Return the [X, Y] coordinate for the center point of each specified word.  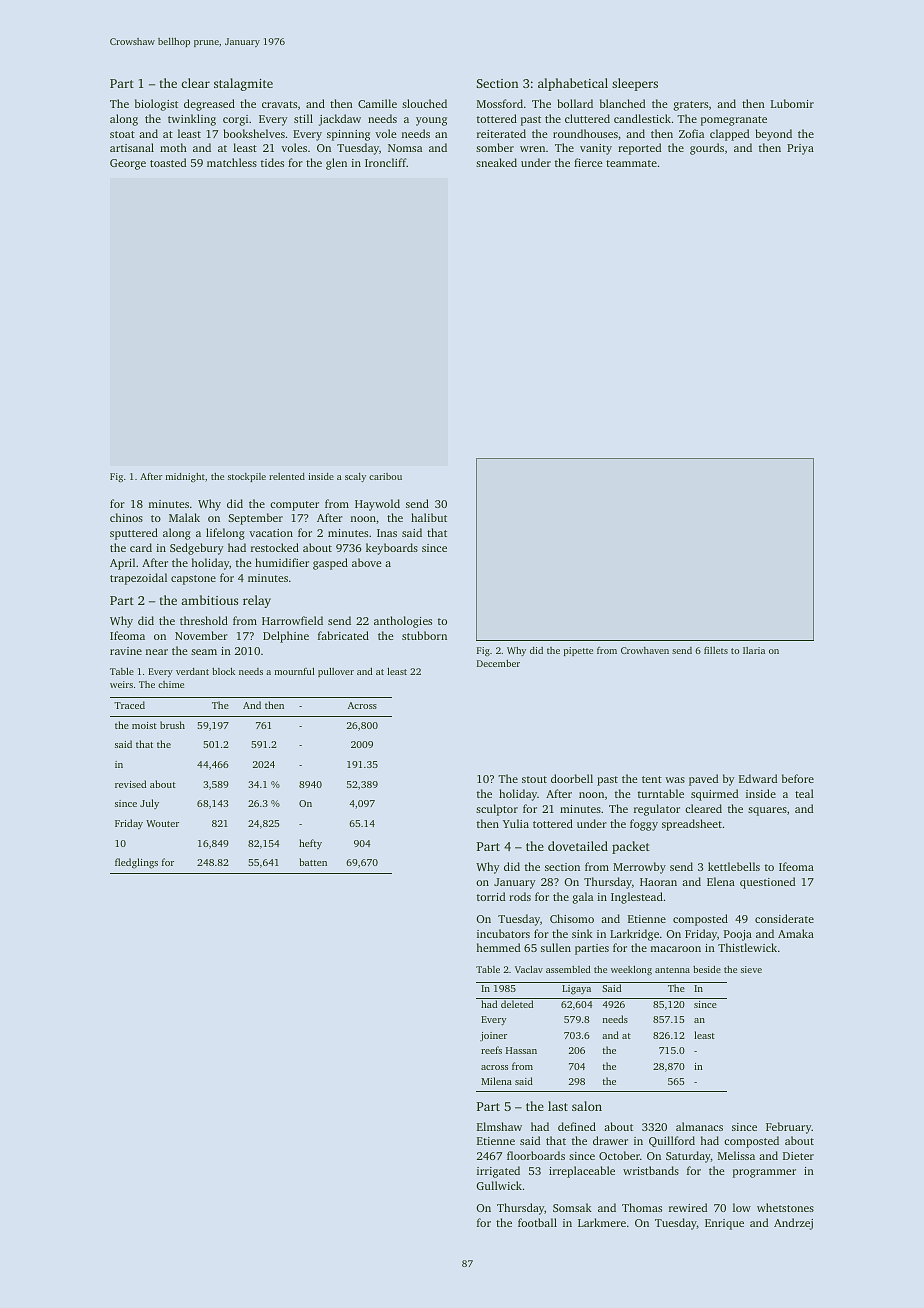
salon [587, 1106]
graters [691, 106]
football [537, 1222]
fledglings [136, 863]
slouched [424, 103]
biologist [156, 105]
